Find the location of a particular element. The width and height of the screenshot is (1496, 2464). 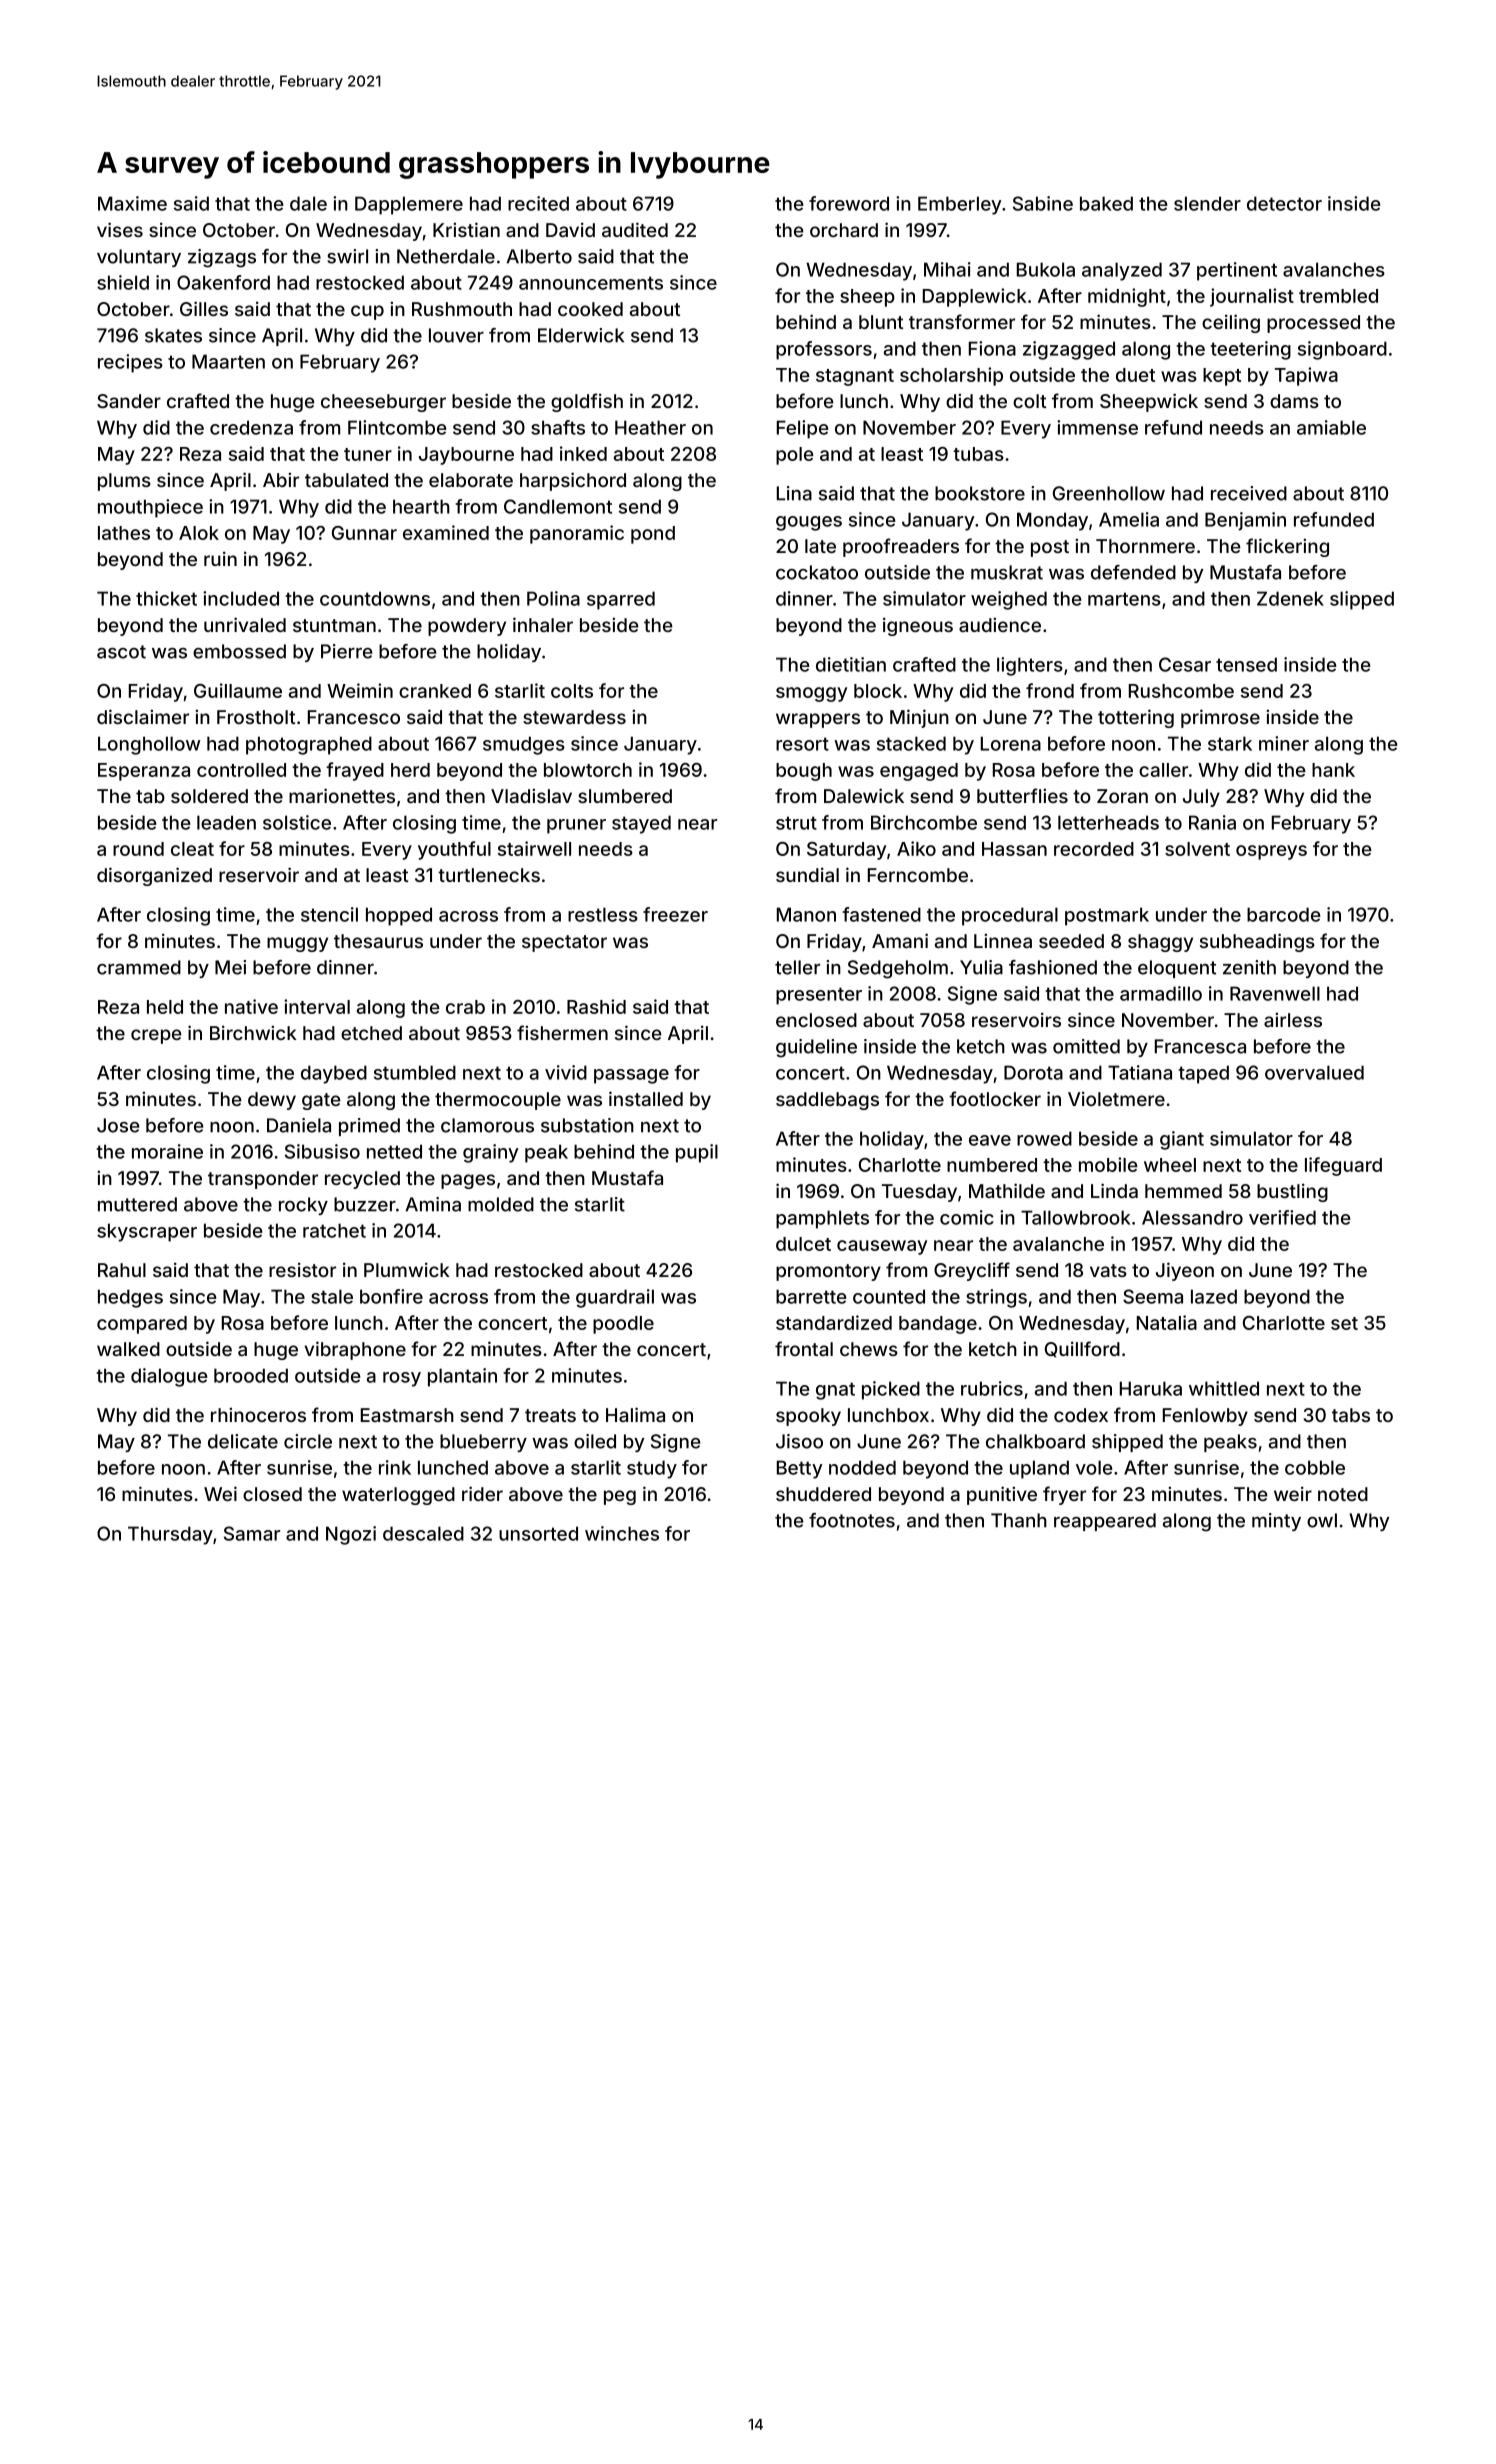

dewy is located at coordinates (272, 1101).
